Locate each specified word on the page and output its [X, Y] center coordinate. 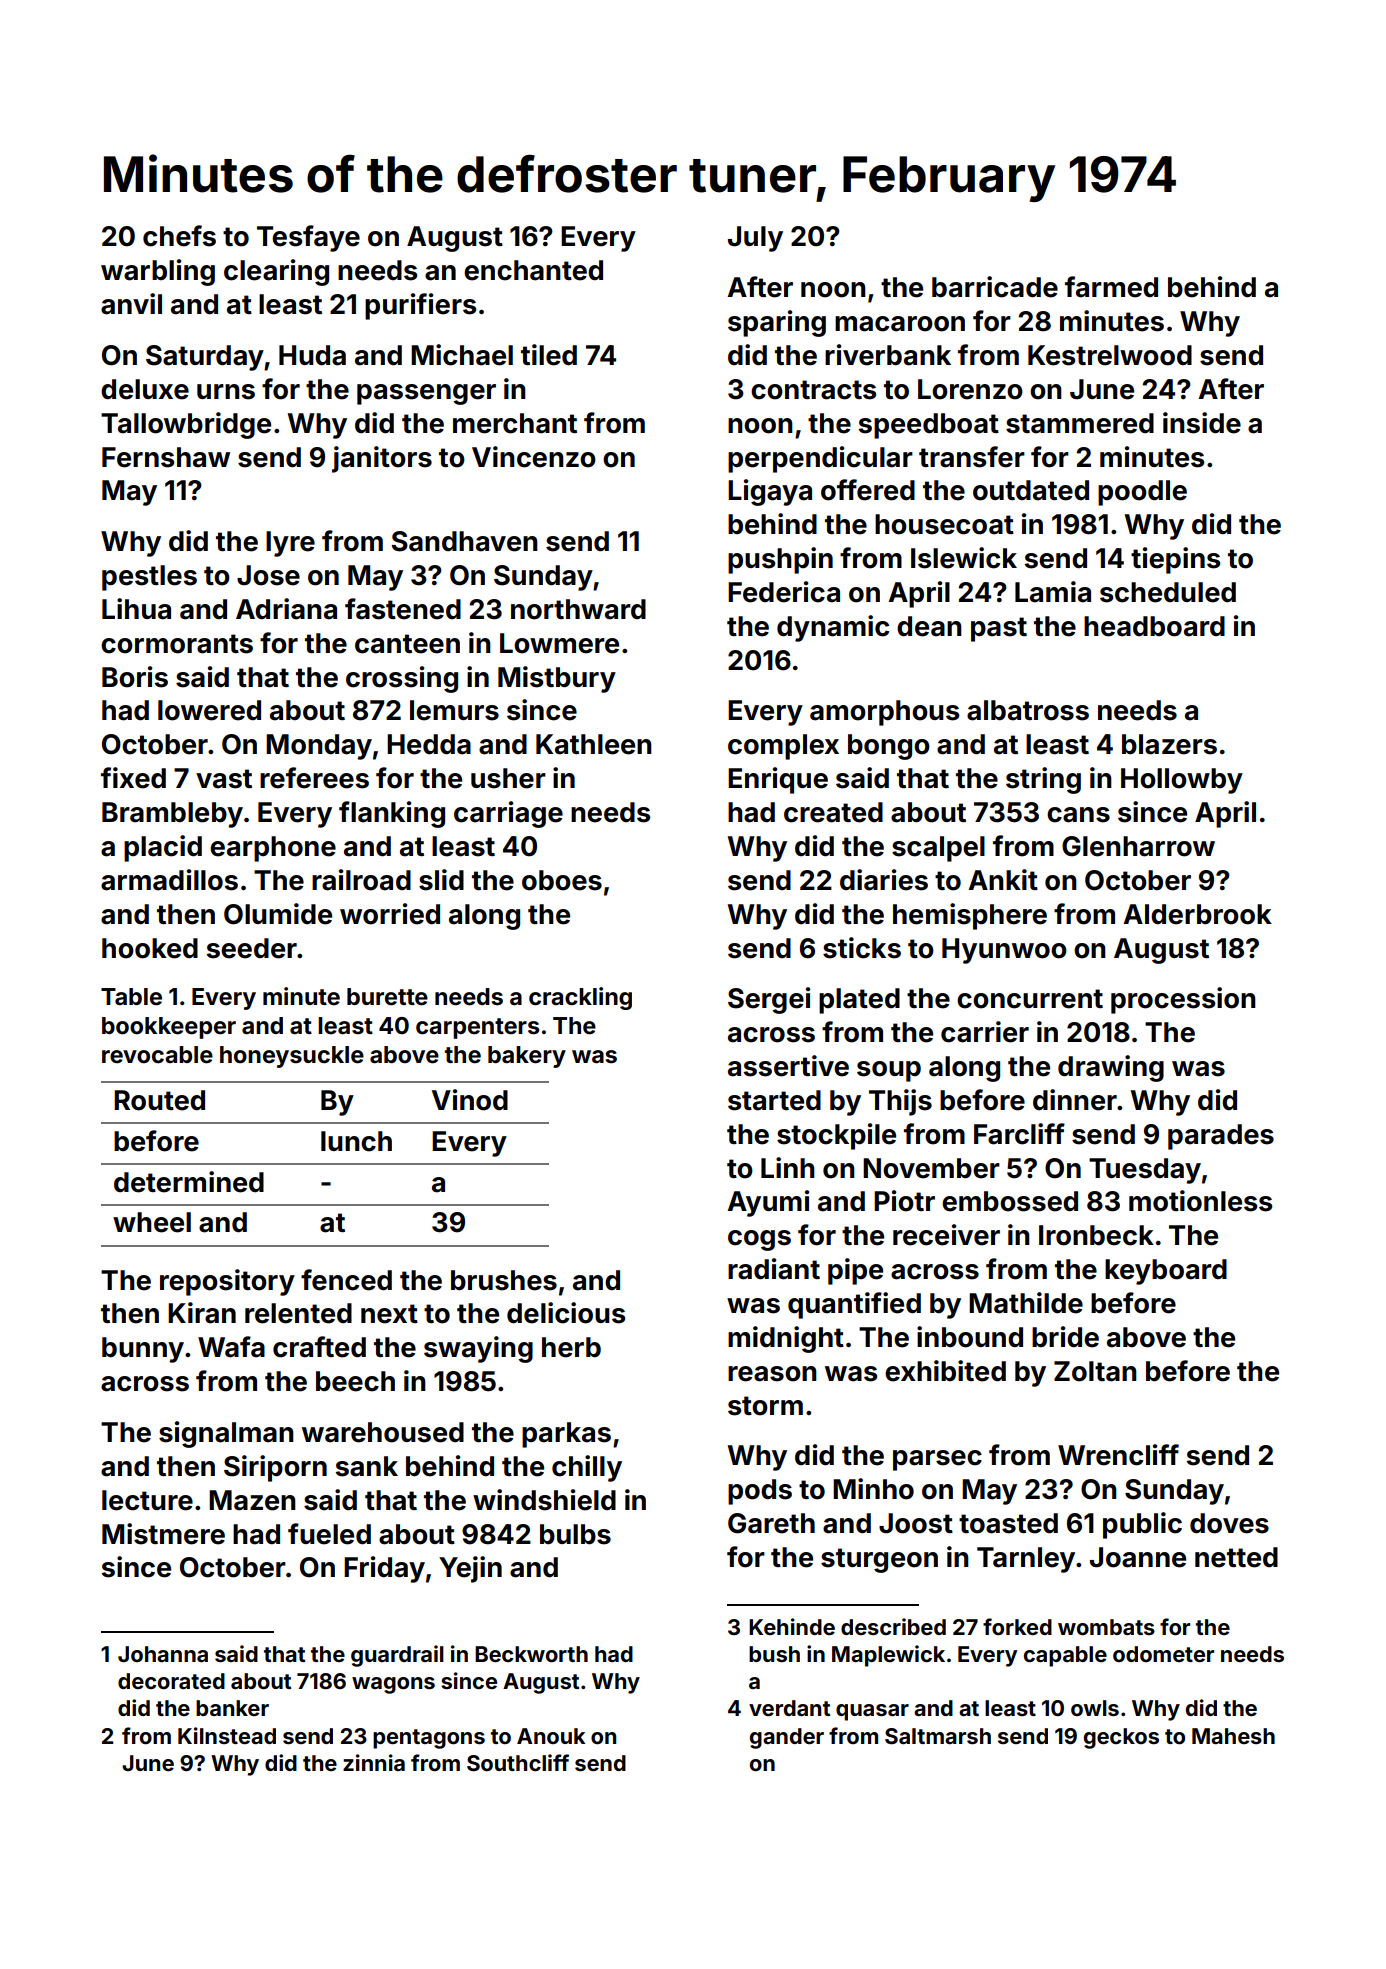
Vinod [470, 1100]
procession [1183, 1000]
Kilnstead [227, 1735]
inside [1202, 423]
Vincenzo [534, 457]
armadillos [169, 880]
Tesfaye [308, 238]
